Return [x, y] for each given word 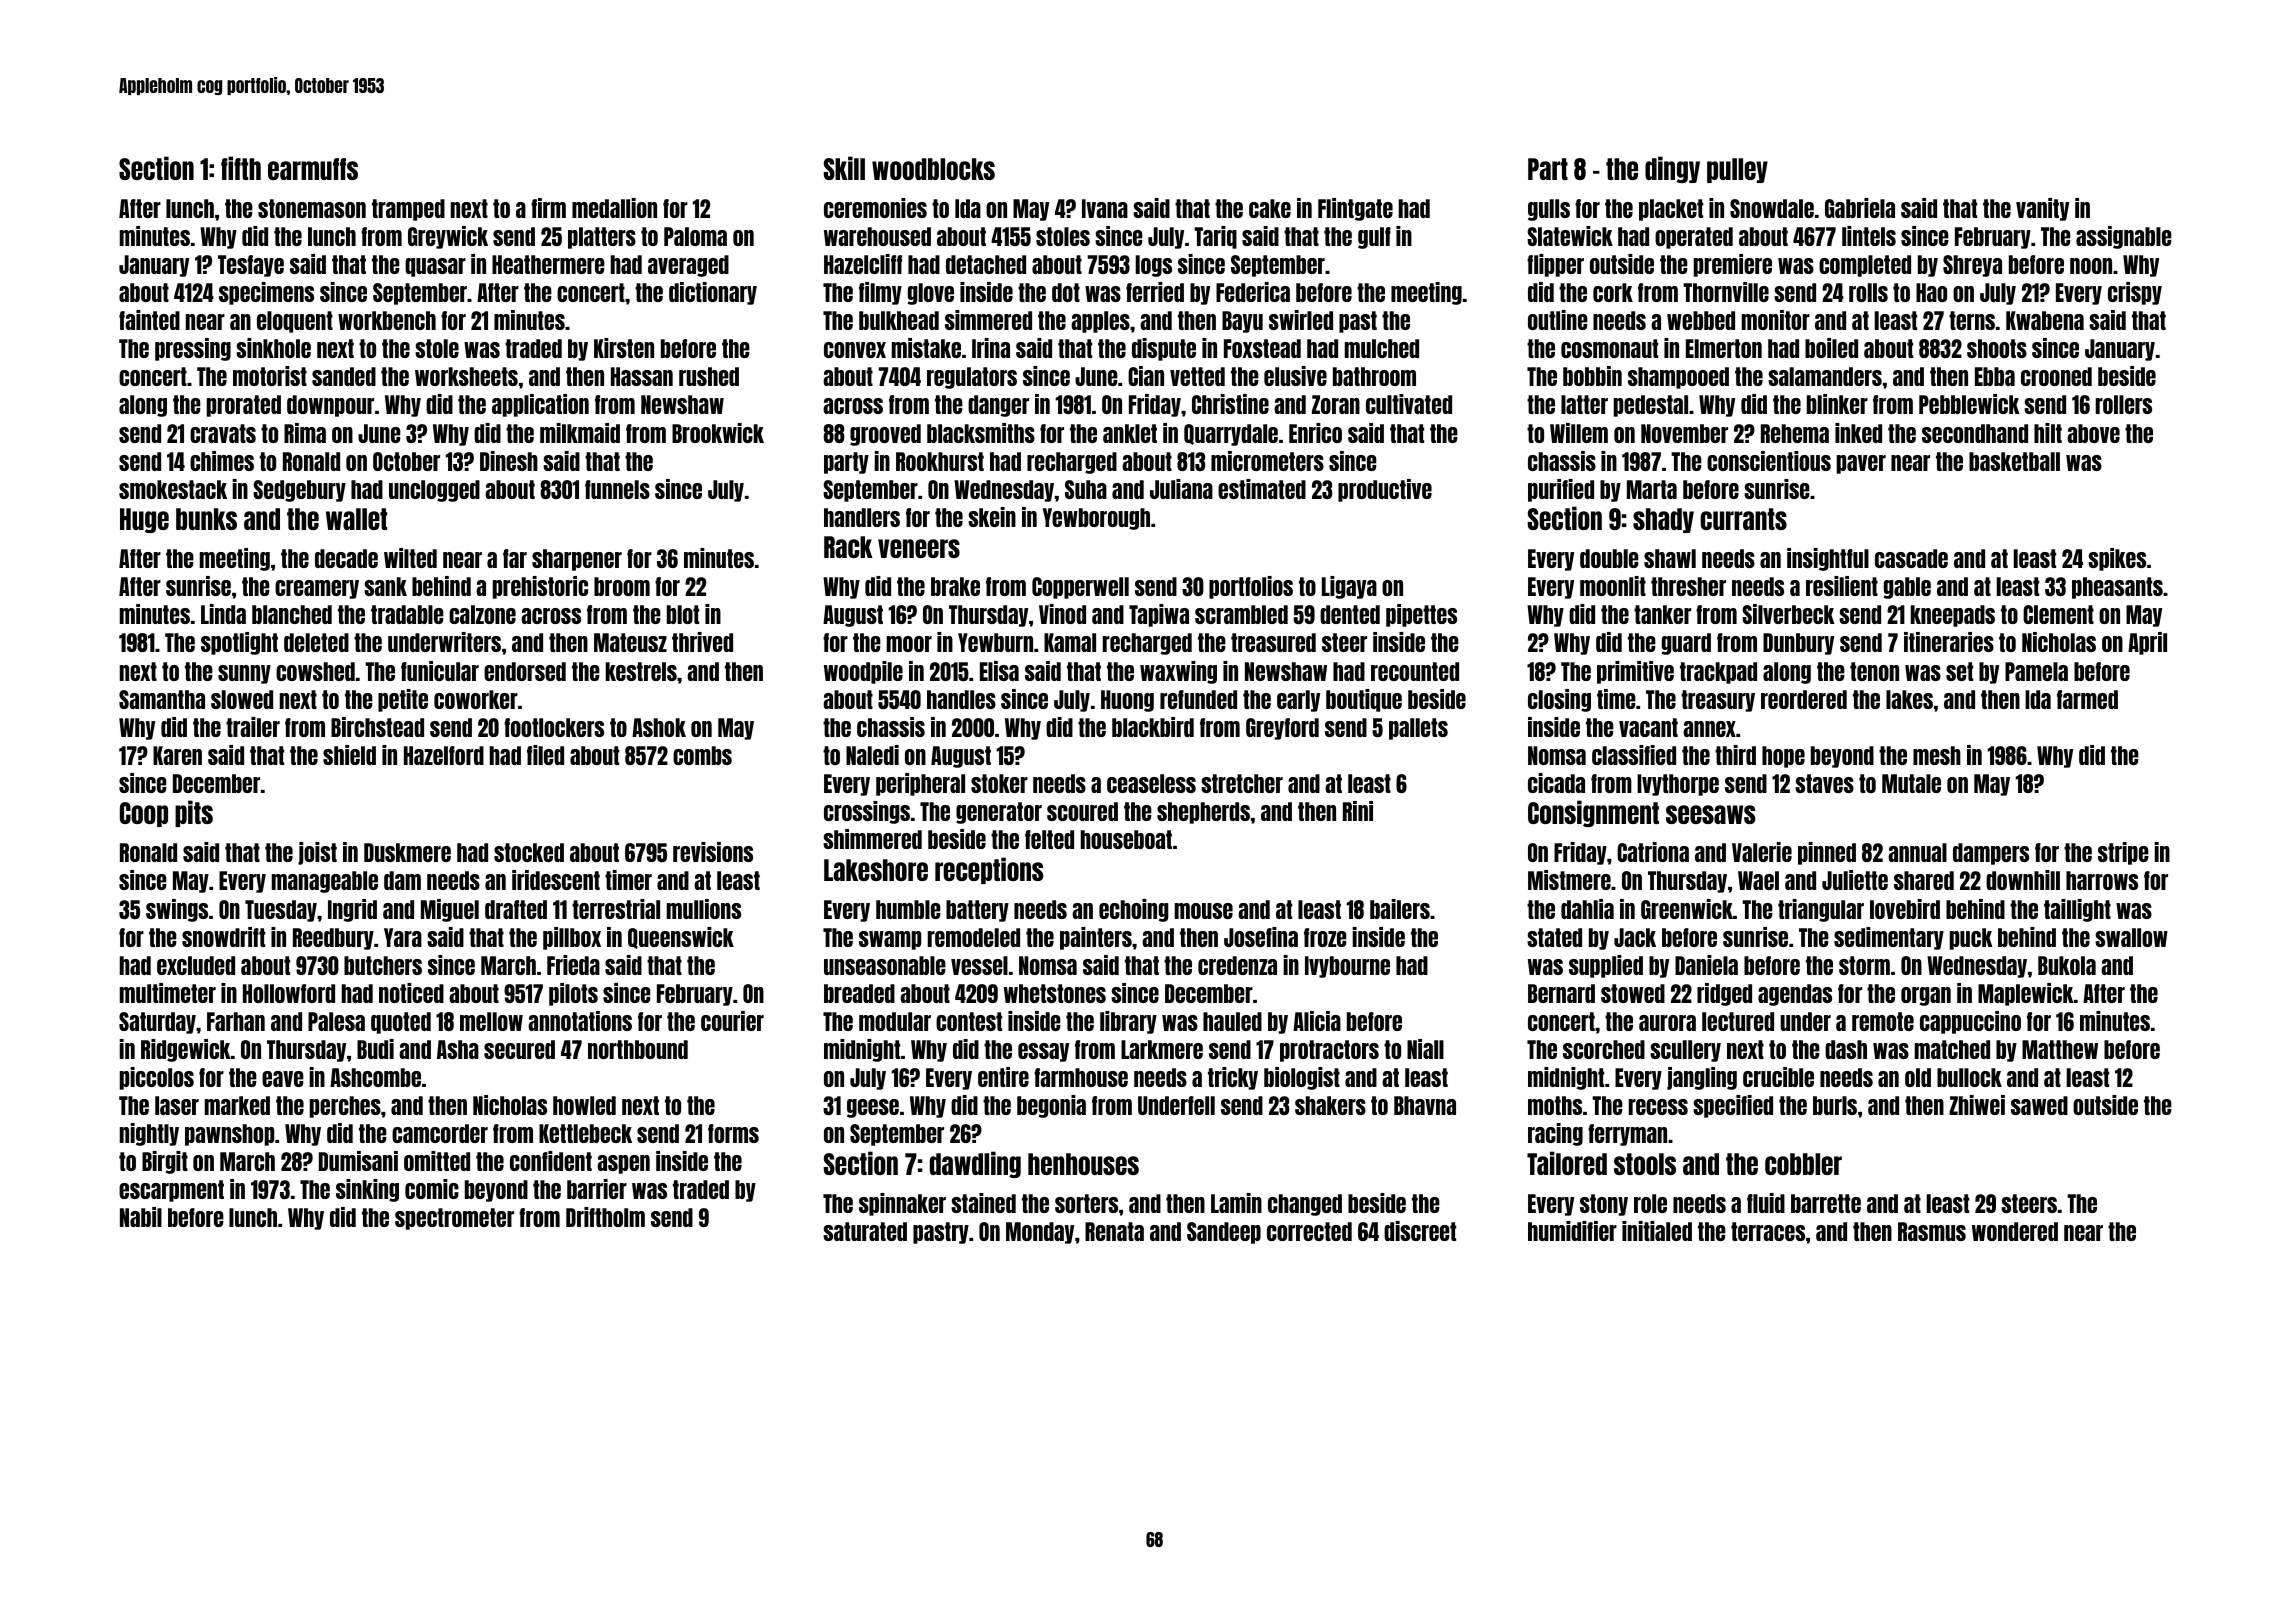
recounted [1415, 671]
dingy [1672, 169]
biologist [1302, 1078]
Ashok [659, 727]
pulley [1737, 170]
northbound [638, 1049]
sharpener [577, 560]
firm [548, 208]
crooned [2056, 376]
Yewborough [1096, 519]
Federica [1253, 292]
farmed [2087, 699]
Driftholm [605, 1217]
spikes [2117, 559]
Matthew [2060, 1049]
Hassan [642, 376]
